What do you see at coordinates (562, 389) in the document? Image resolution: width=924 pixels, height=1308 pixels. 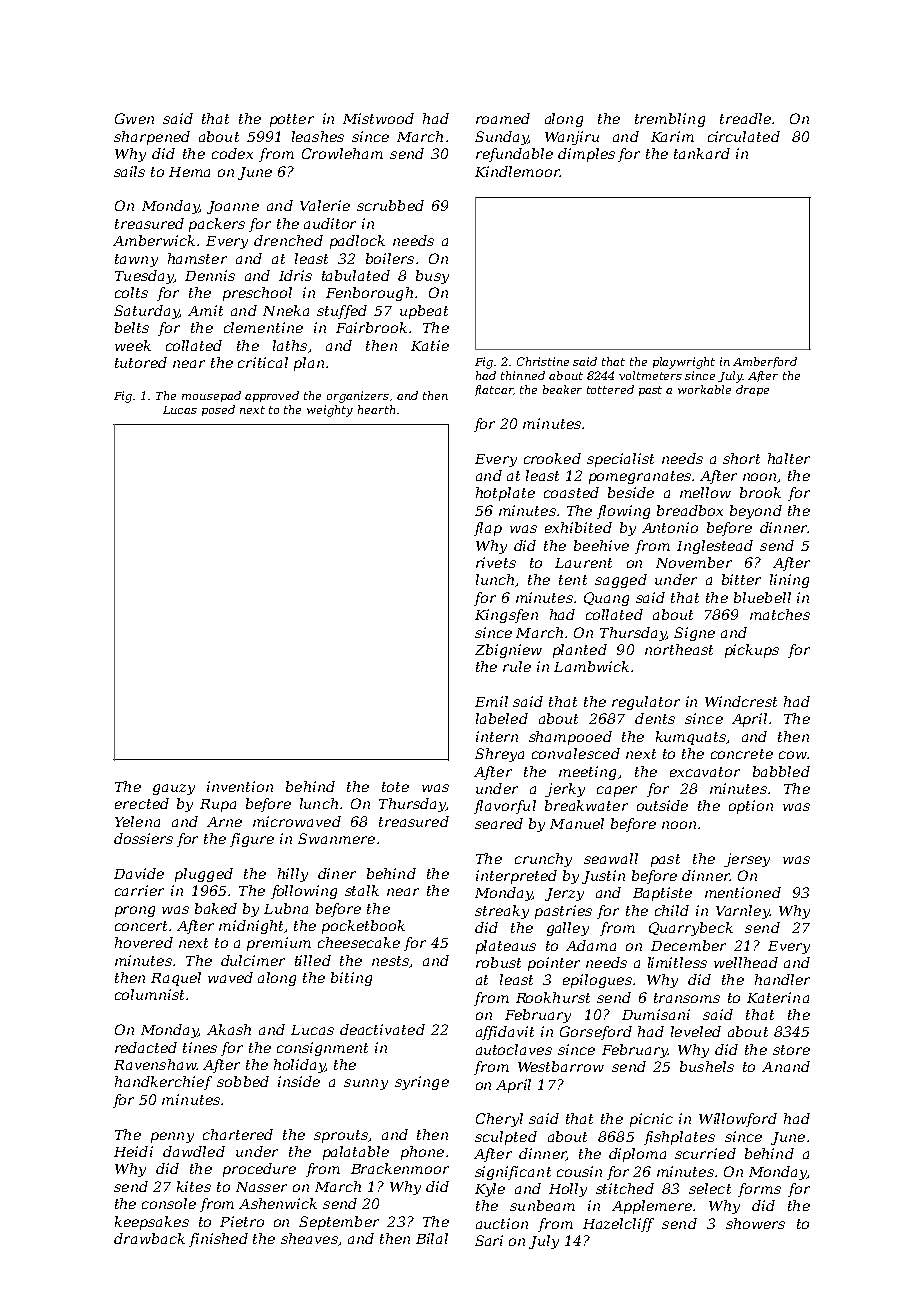 I see `beaker` at bounding box center [562, 389].
